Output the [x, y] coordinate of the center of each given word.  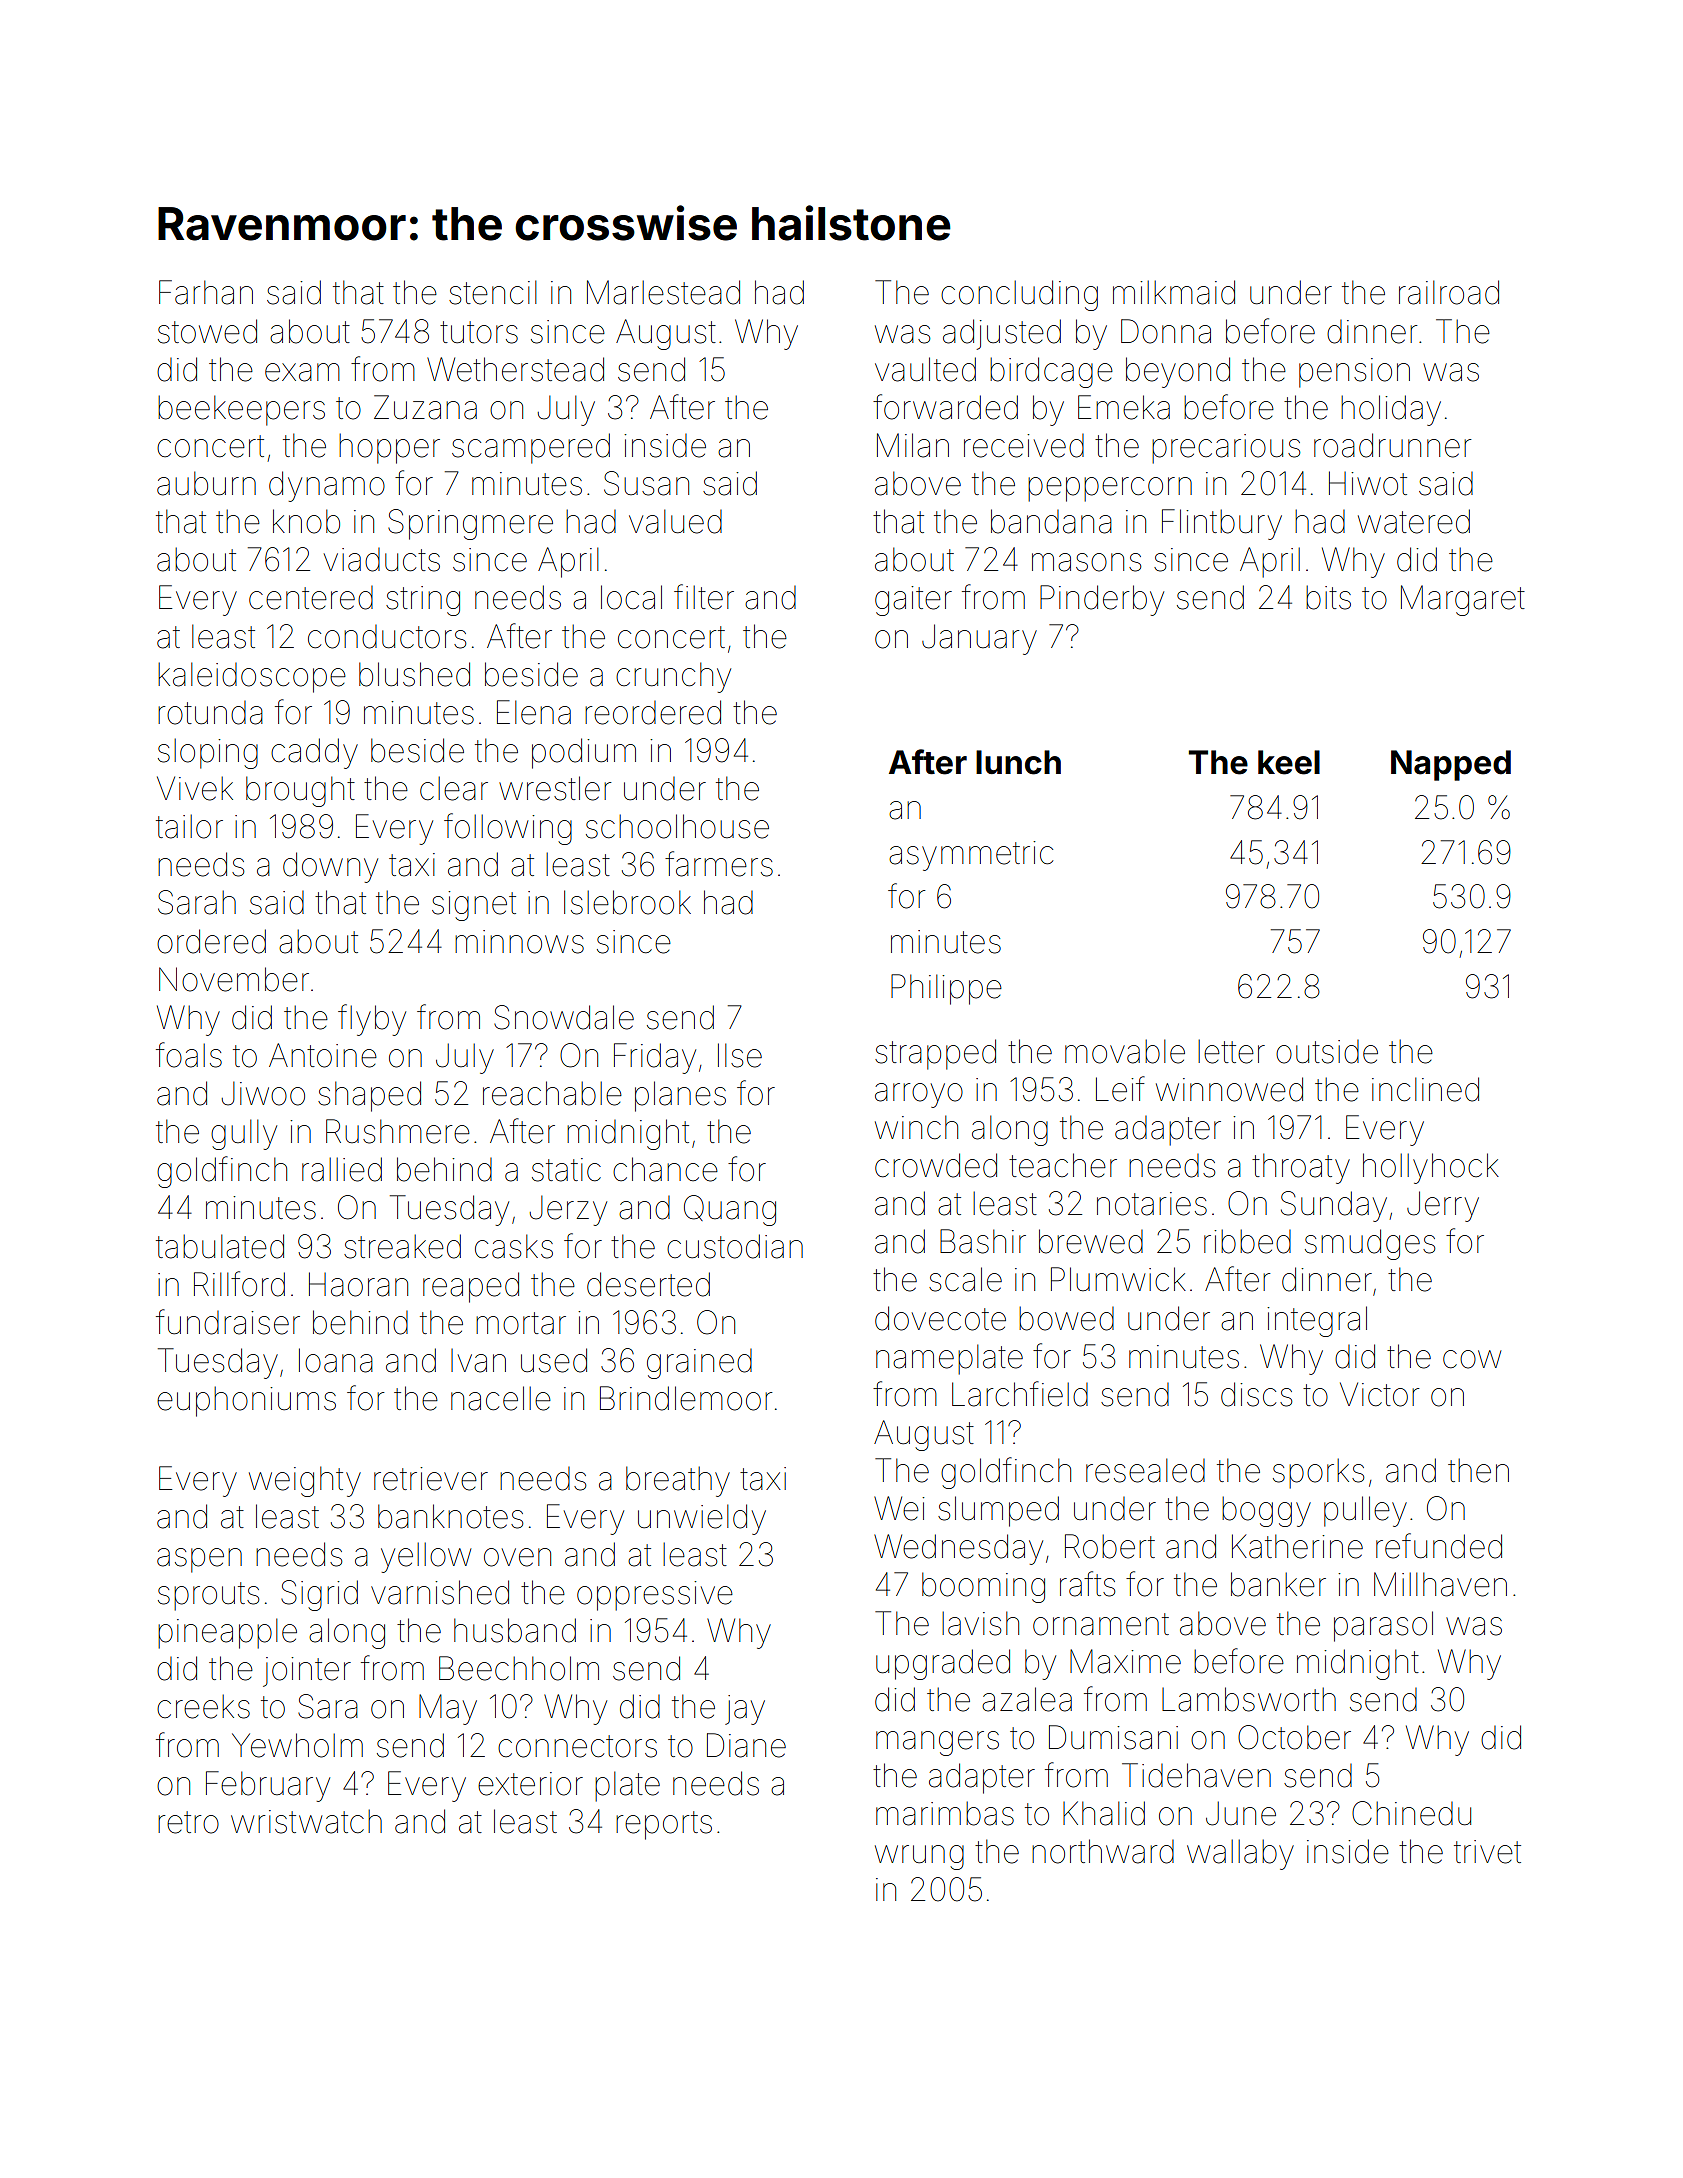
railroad [1449, 292]
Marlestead [663, 292]
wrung [919, 1857]
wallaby [1240, 1854]
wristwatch [306, 1821]
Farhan [206, 292]
